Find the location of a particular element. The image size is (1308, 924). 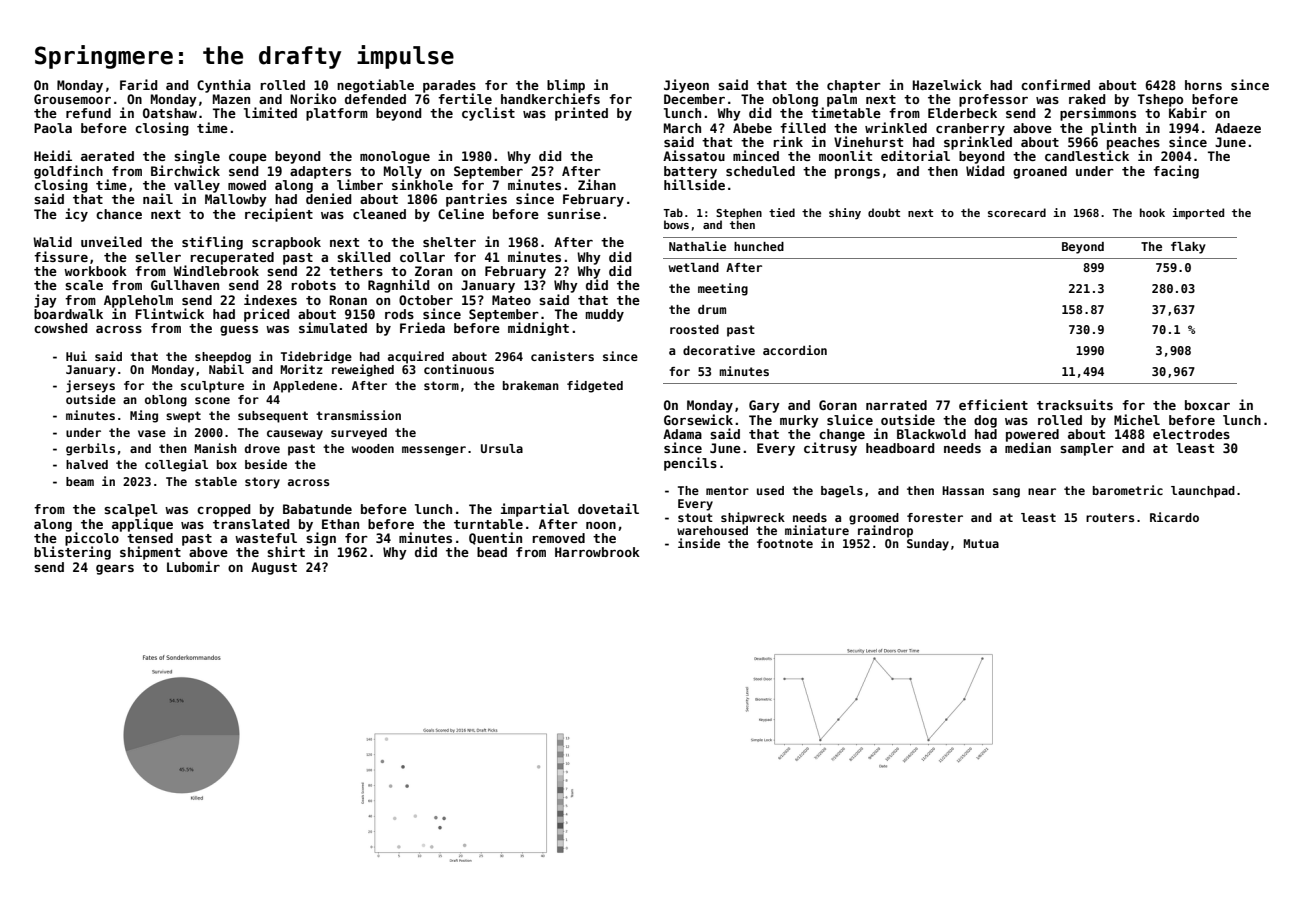

Moritz is located at coordinates (301, 369).
